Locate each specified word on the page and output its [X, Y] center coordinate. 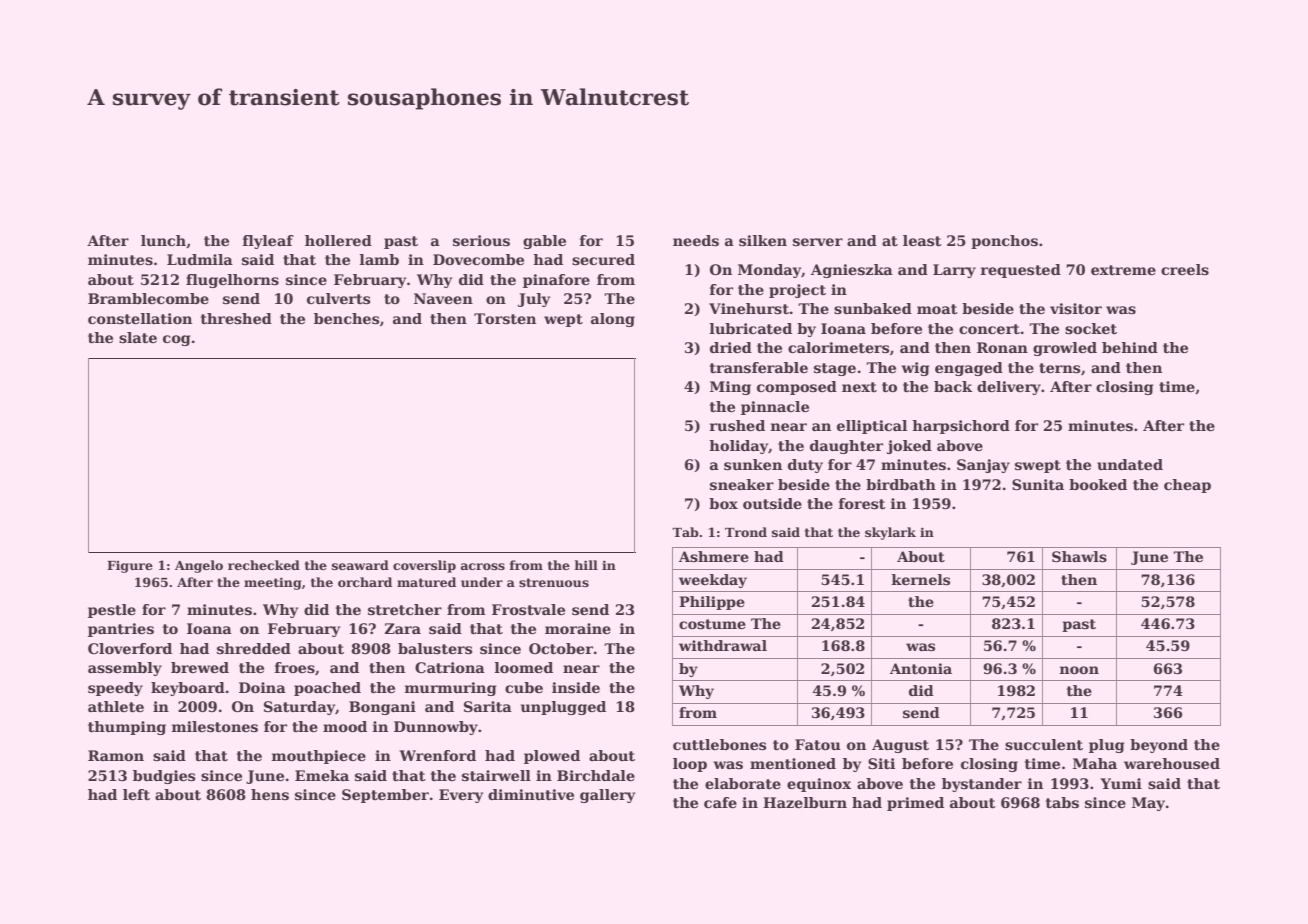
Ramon [116, 755]
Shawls [1079, 556]
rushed [737, 425]
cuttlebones [719, 744]
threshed [236, 318]
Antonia [921, 668]
